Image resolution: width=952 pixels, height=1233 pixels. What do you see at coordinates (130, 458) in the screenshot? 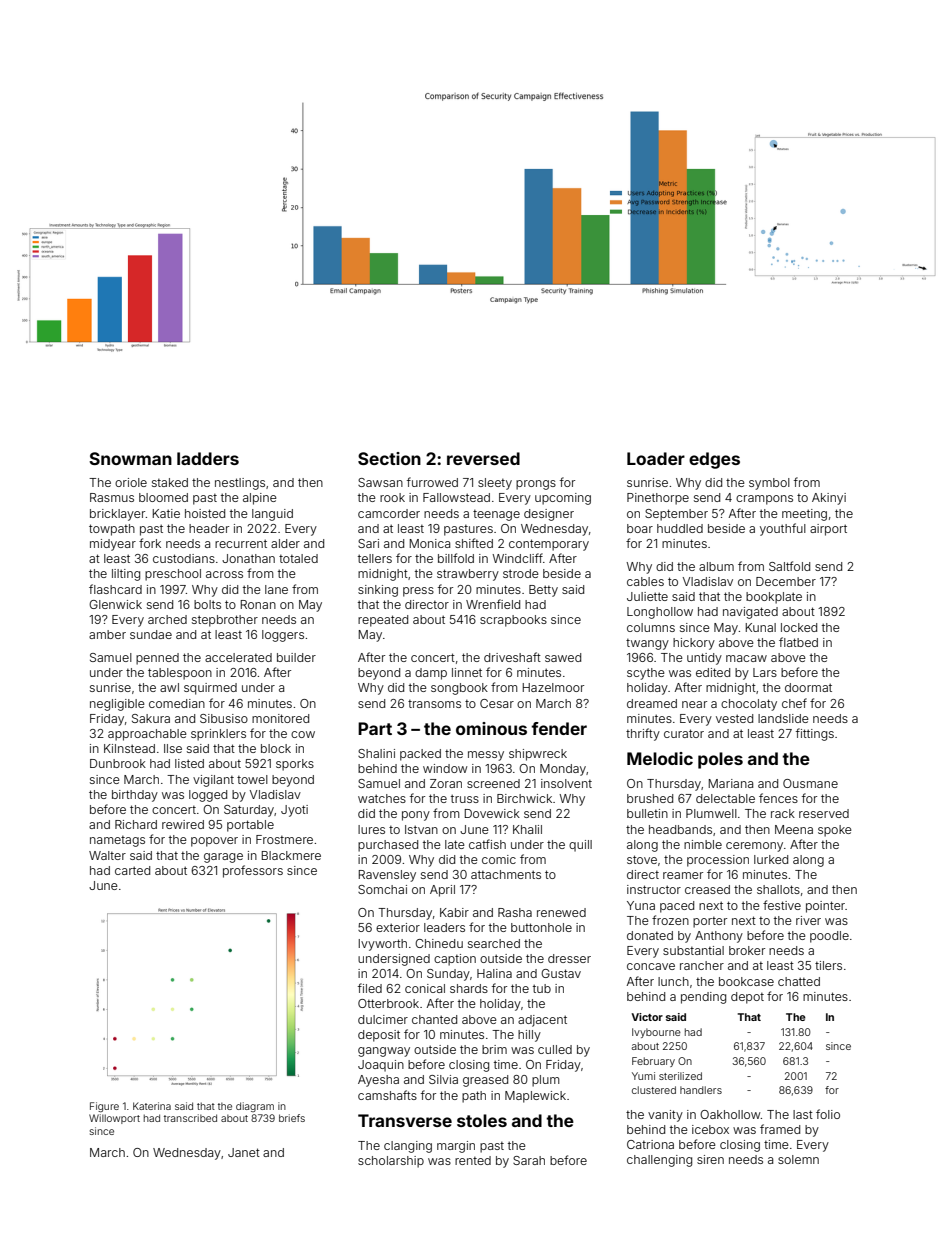
I see `Snowman` at bounding box center [130, 458].
